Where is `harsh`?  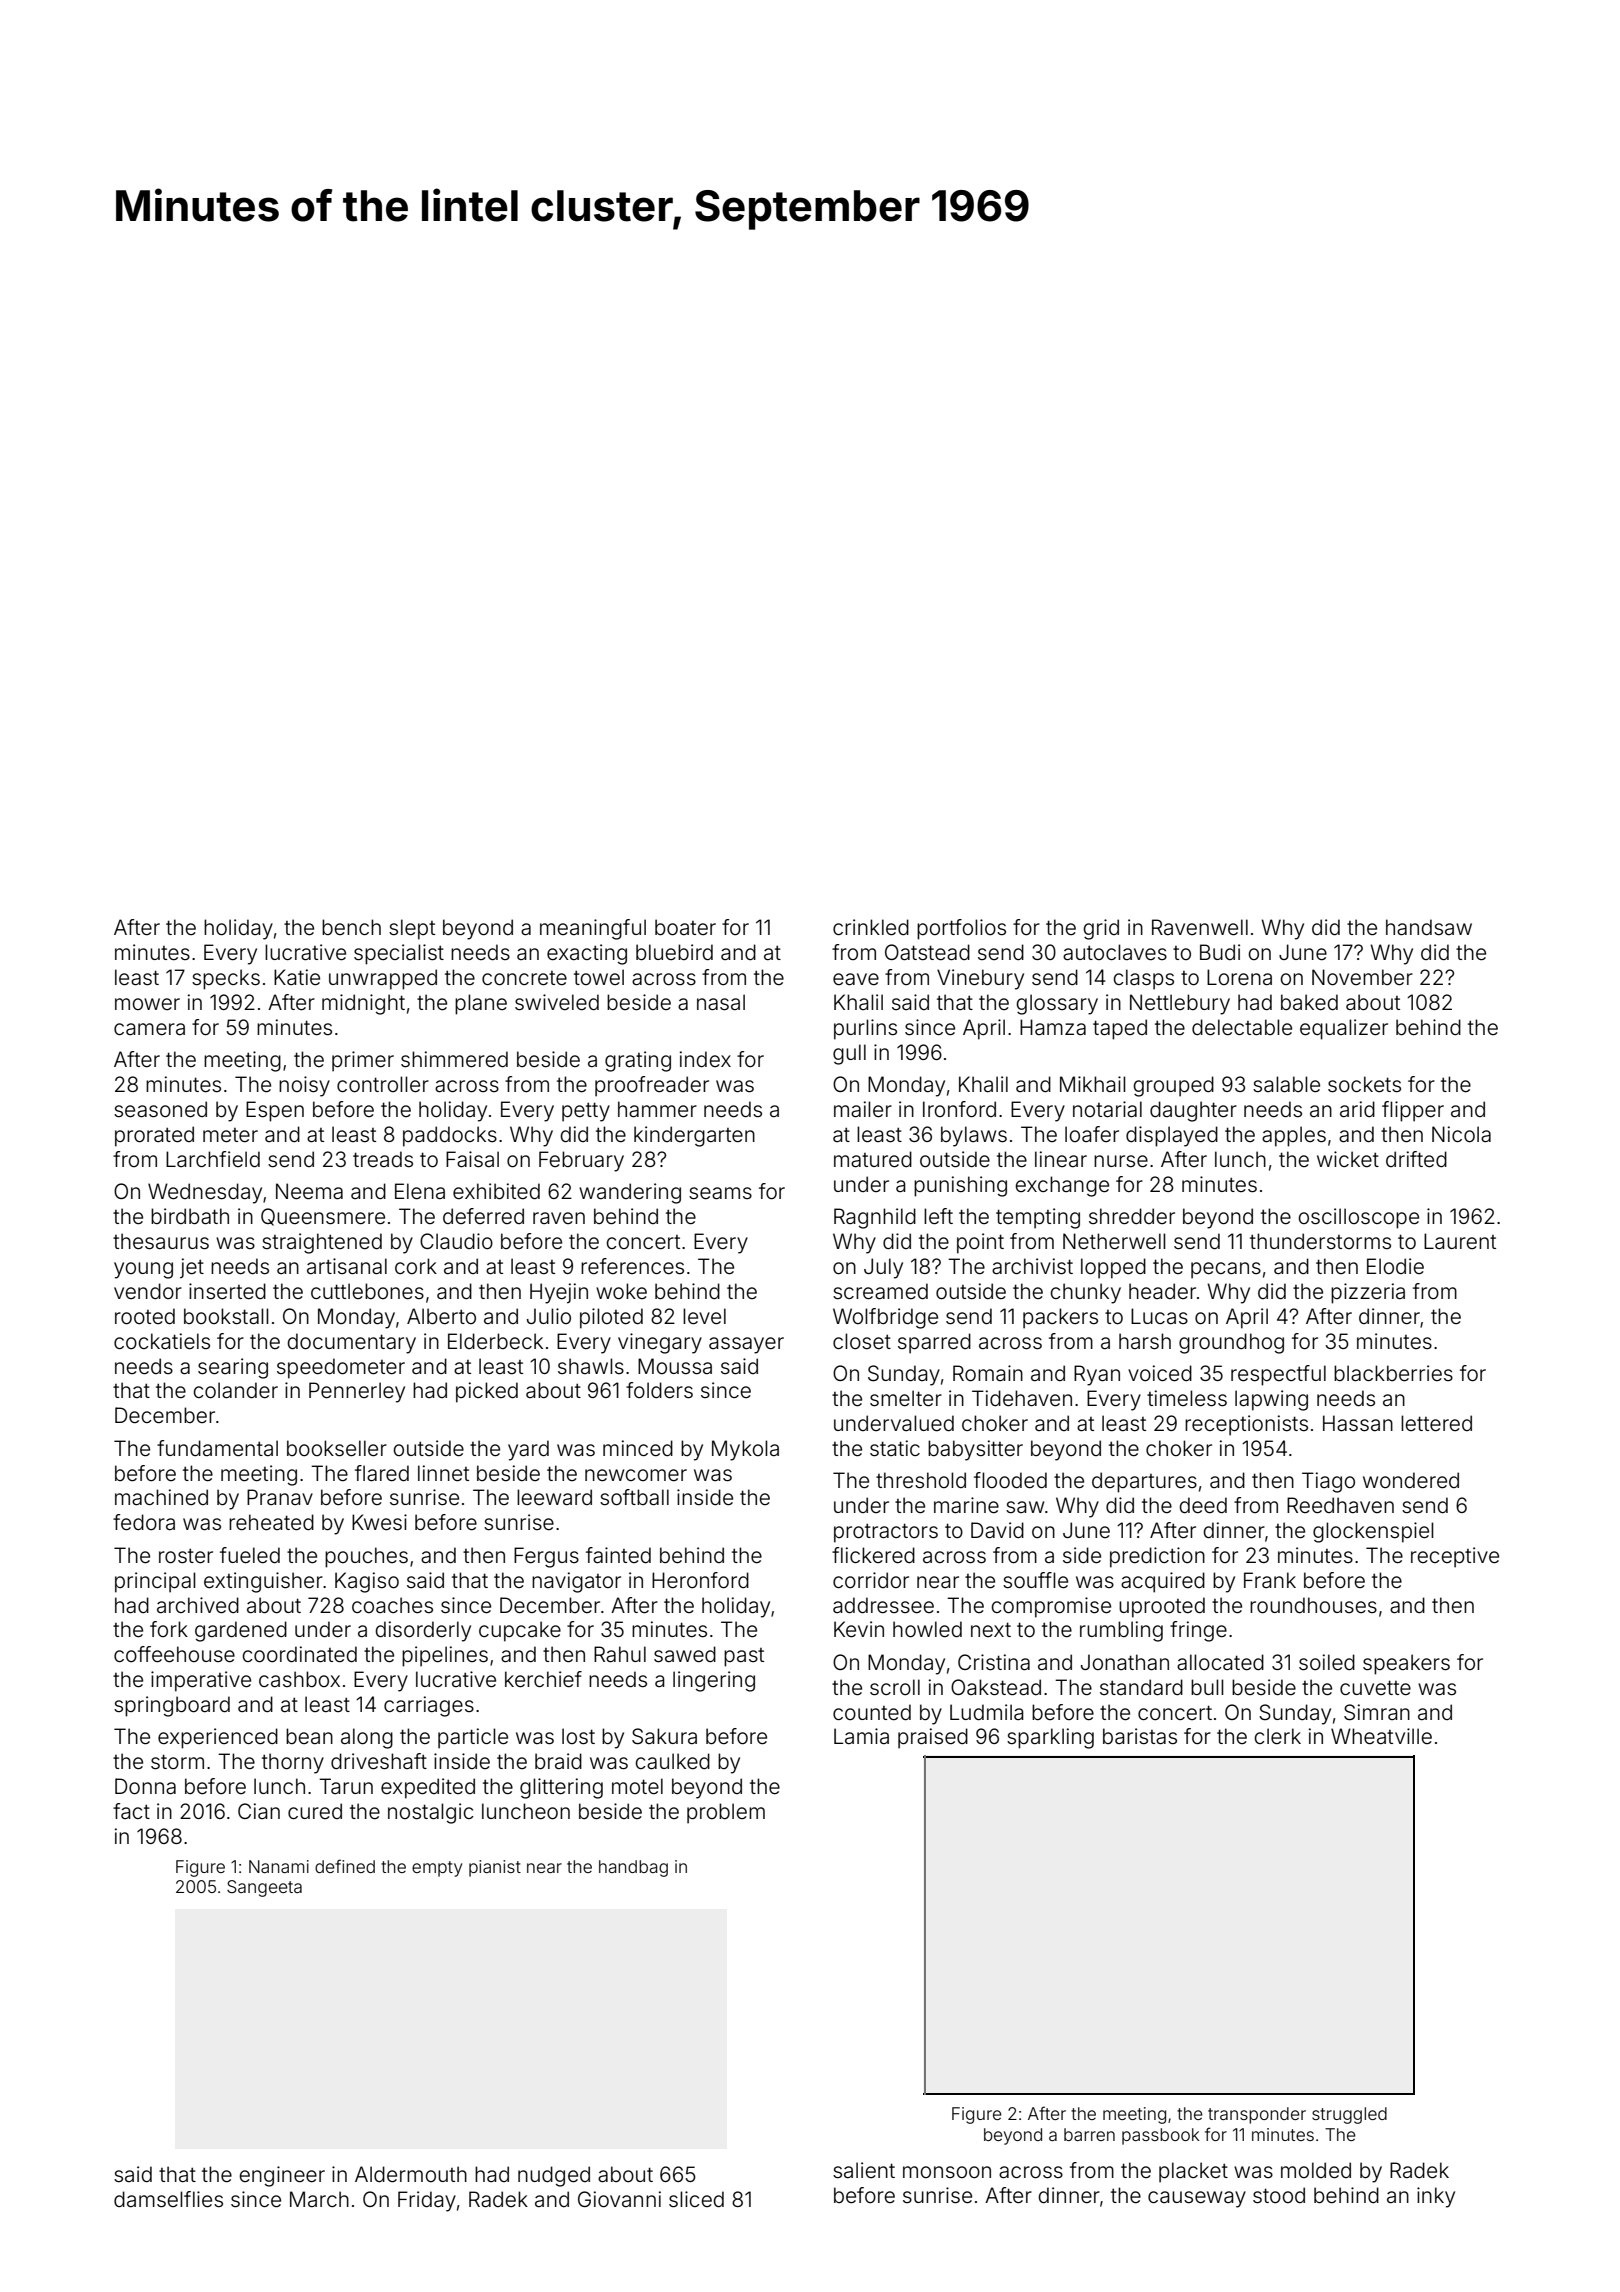 harsh is located at coordinates (1145, 1341).
